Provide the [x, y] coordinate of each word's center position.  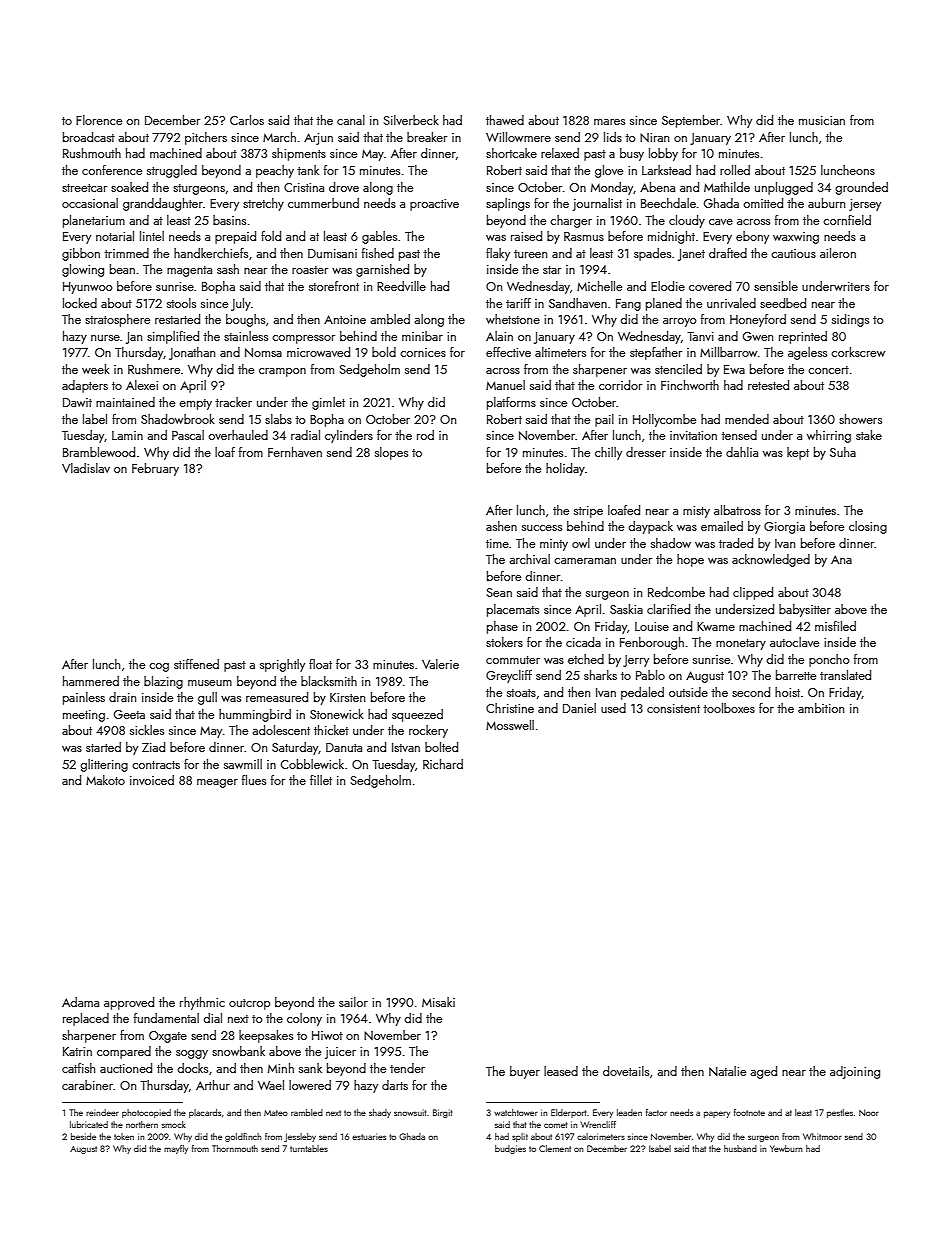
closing [868, 527]
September [691, 121]
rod [425, 435]
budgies [510, 1149]
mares [609, 122]
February [155, 469]
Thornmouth [235, 1148]
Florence [99, 120]
